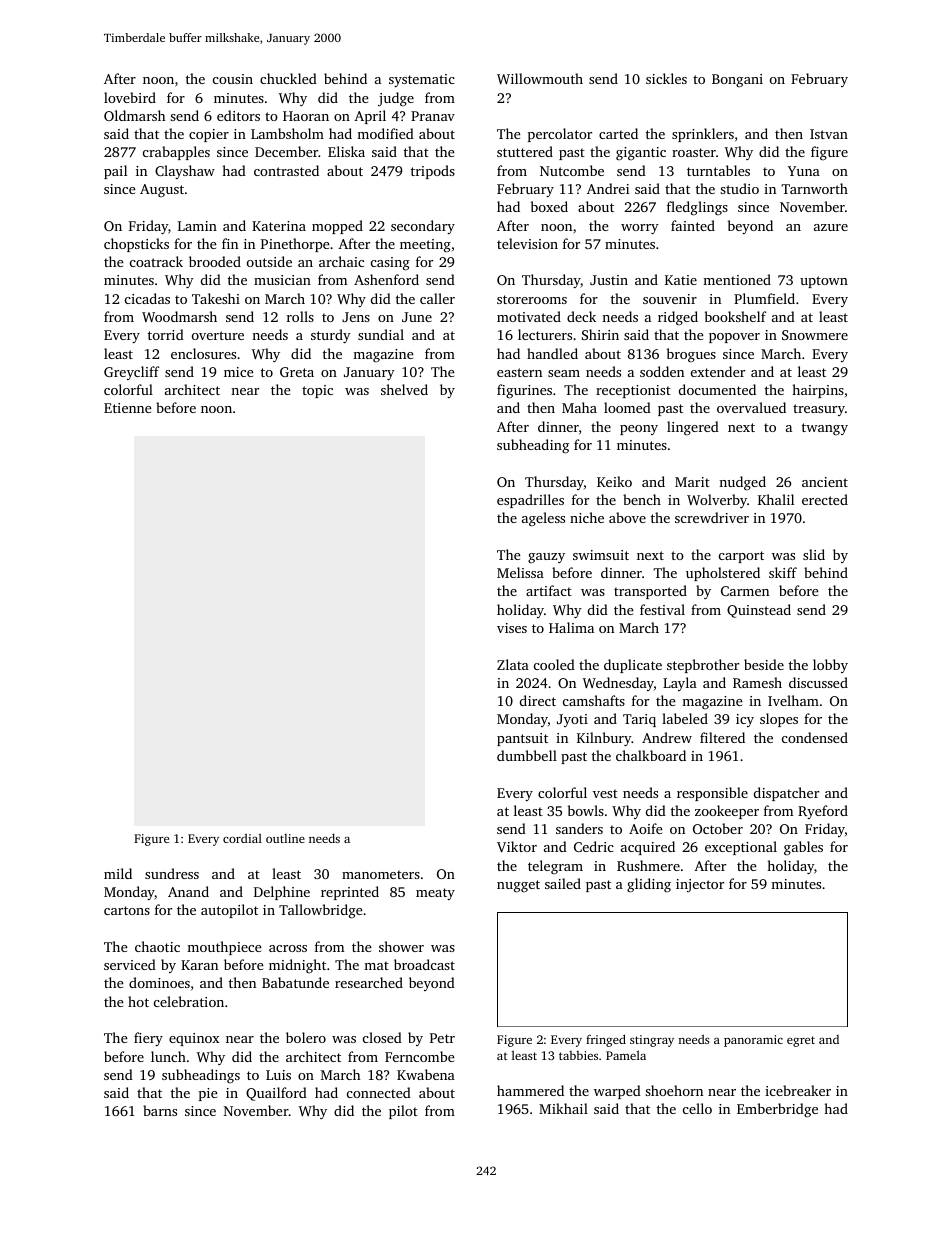  I want to click on fiery, so click(148, 1039).
